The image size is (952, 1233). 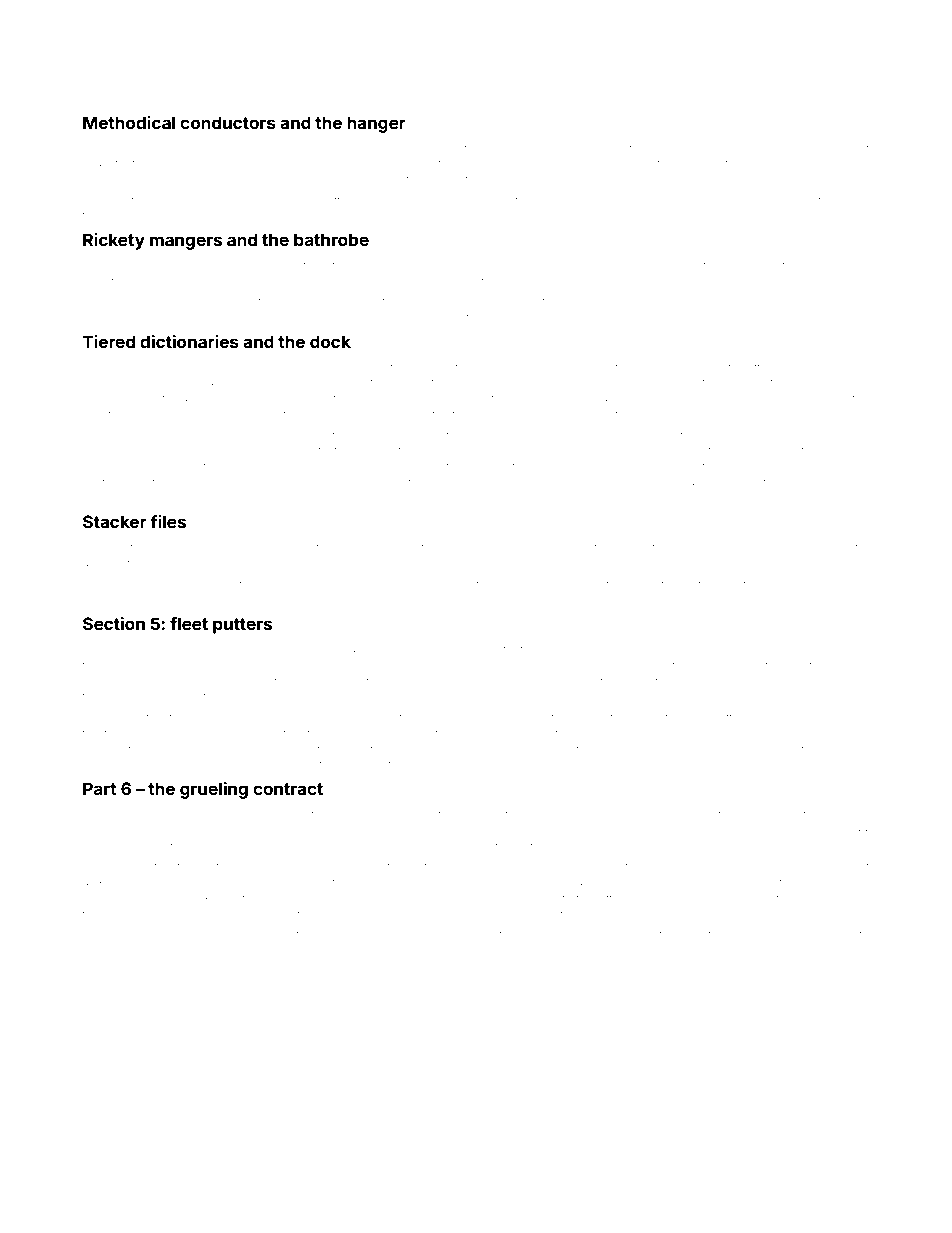 I want to click on dreamed, so click(x=106, y=831).
